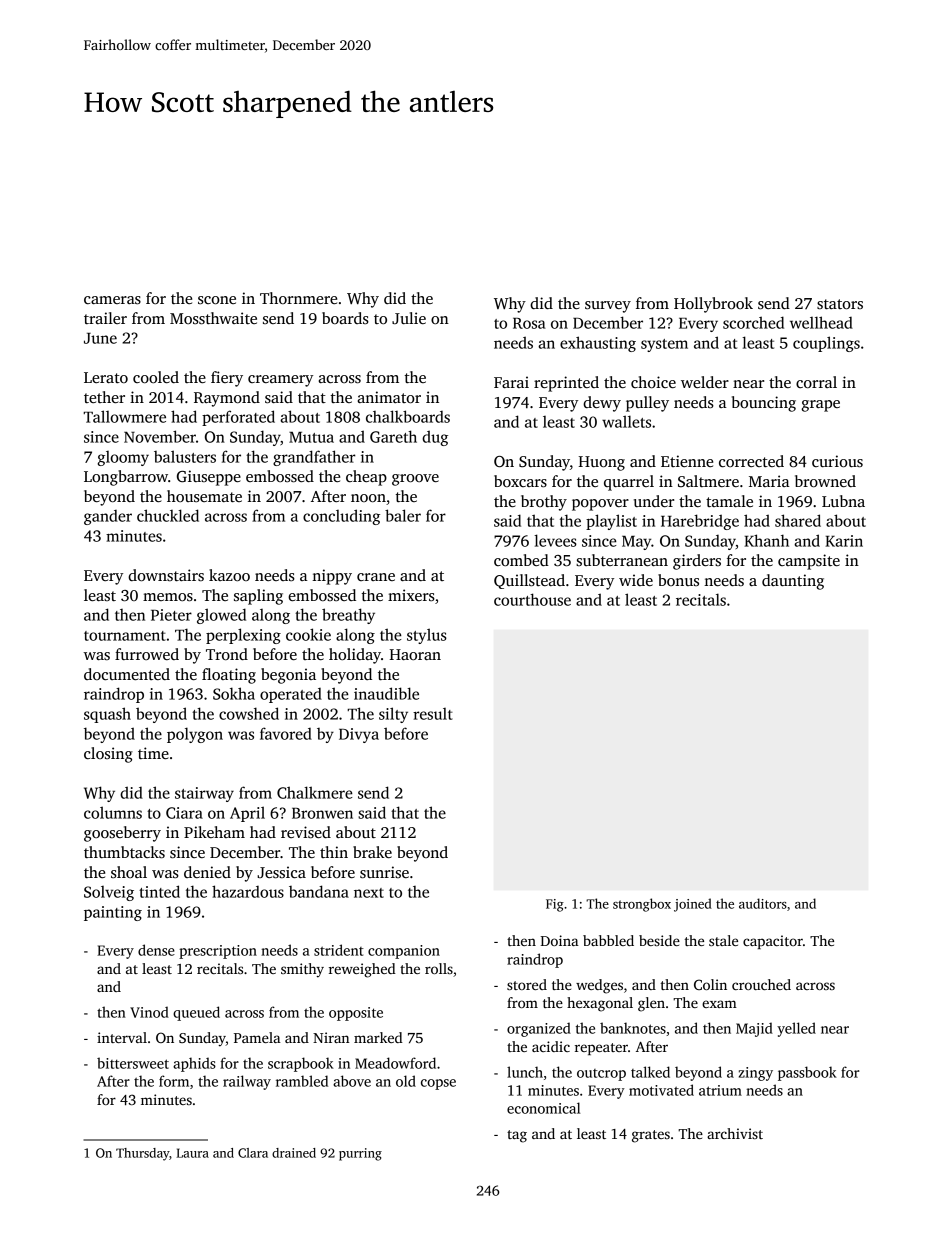  What do you see at coordinates (763, 903) in the page?
I see `auditors` at bounding box center [763, 903].
